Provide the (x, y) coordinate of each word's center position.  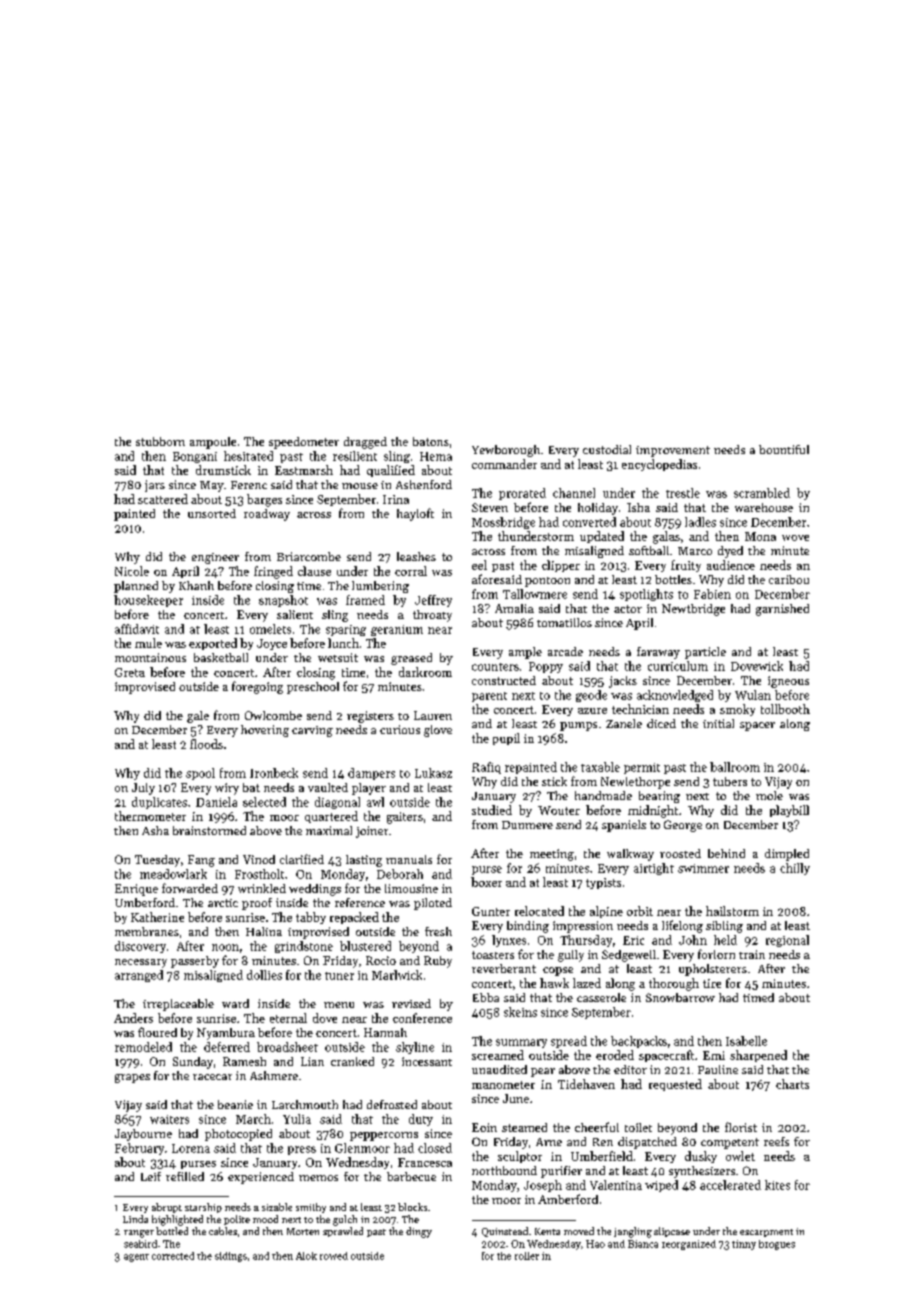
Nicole (132, 571)
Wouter (559, 810)
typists (603, 883)
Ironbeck (274, 773)
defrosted (392, 1104)
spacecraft (666, 1056)
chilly (795, 869)
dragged (365, 443)
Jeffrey (433, 601)
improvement (673, 451)
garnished (782, 610)
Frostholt (259, 874)
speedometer (304, 443)
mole (769, 795)
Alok (306, 1256)
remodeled (143, 1047)
